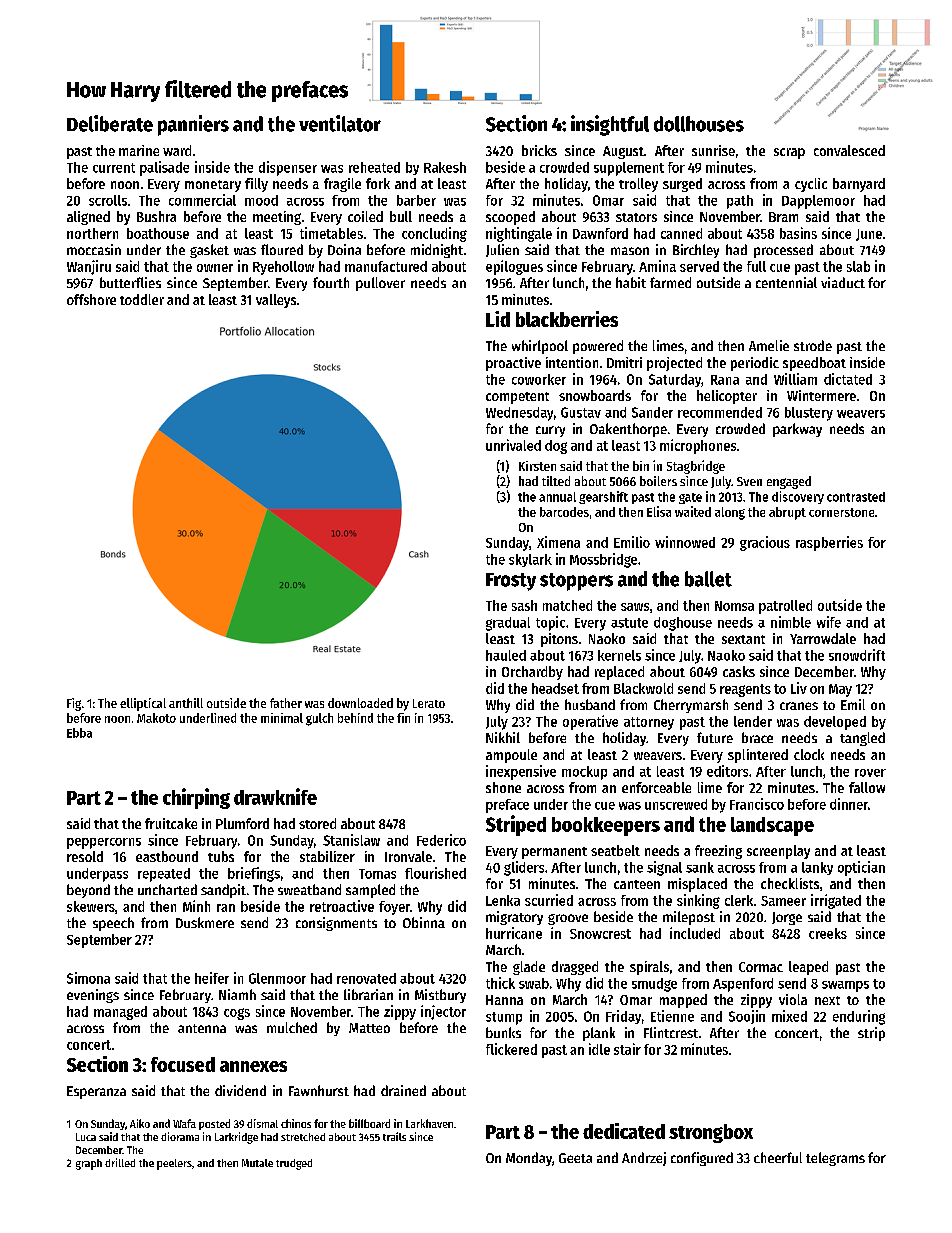 The height and width of the page is (1233, 952). I want to click on shone, so click(503, 787).
